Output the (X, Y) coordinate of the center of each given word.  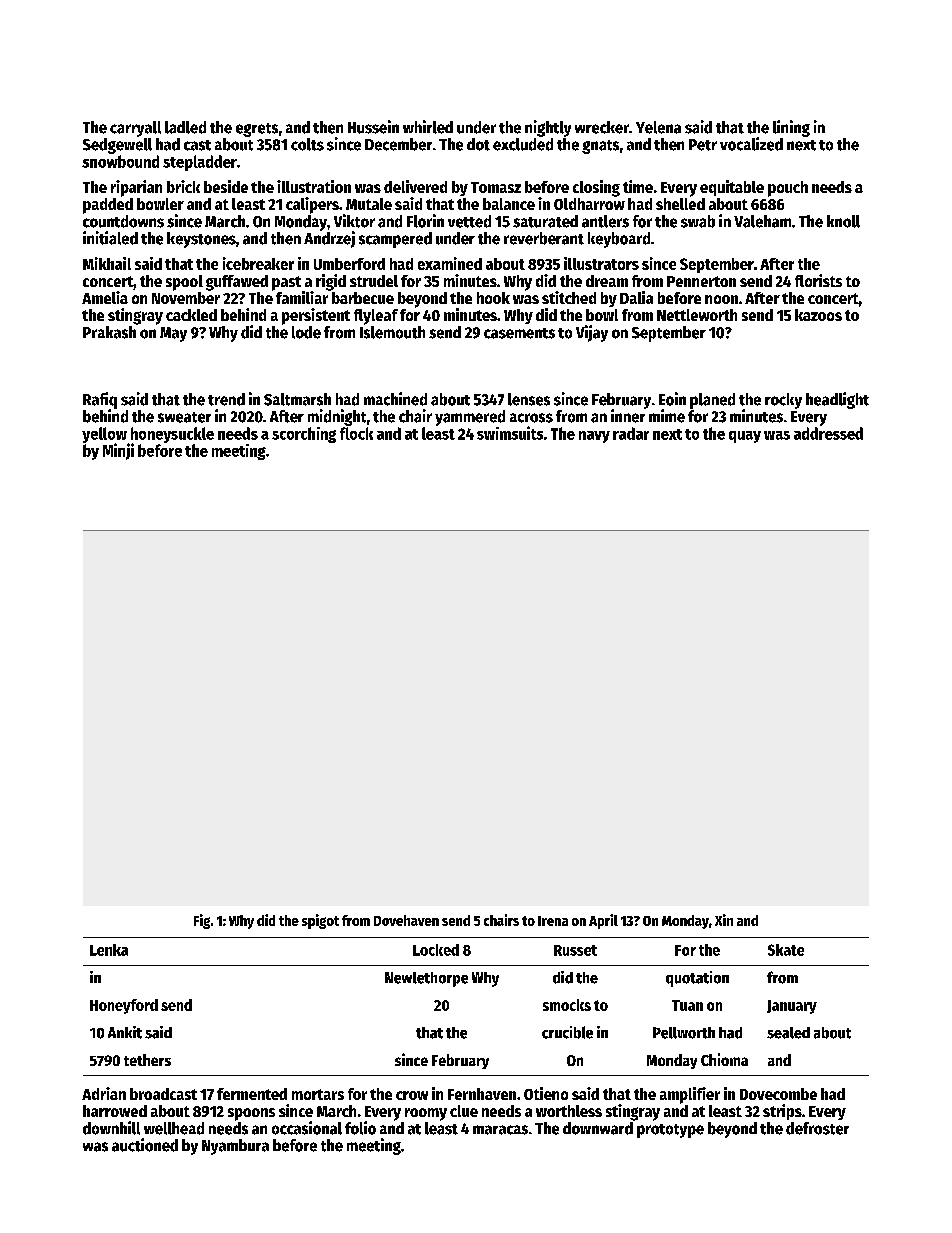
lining (791, 128)
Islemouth (392, 332)
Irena (553, 921)
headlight (837, 400)
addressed (828, 433)
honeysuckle (172, 435)
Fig (202, 921)
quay (745, 437)
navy (594, 437)
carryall (135, 129)
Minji (118, 451)
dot (478, 144)
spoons (251, 1114)
